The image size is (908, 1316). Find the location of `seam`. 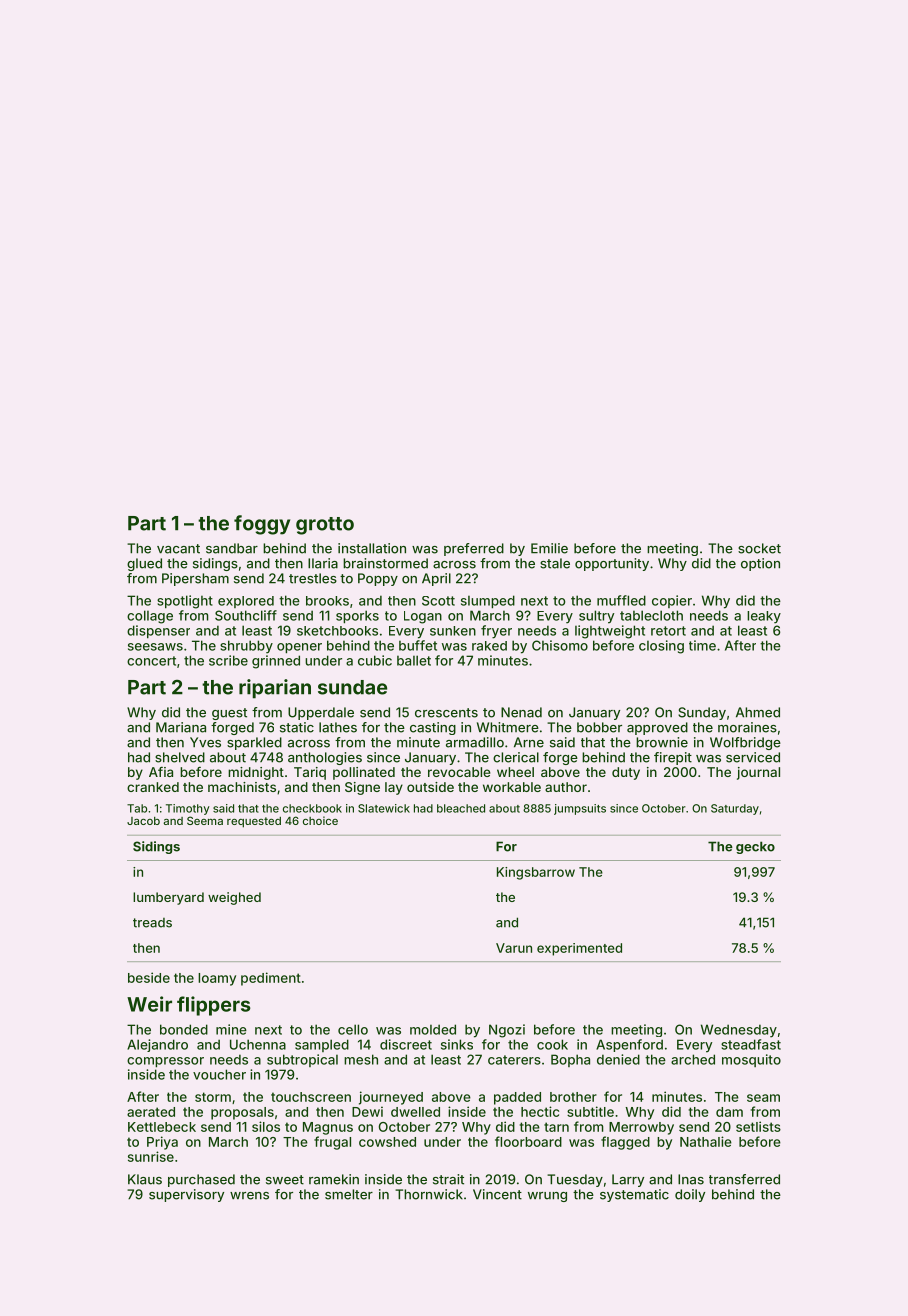

seam is located at coordinates (763, 1098).
